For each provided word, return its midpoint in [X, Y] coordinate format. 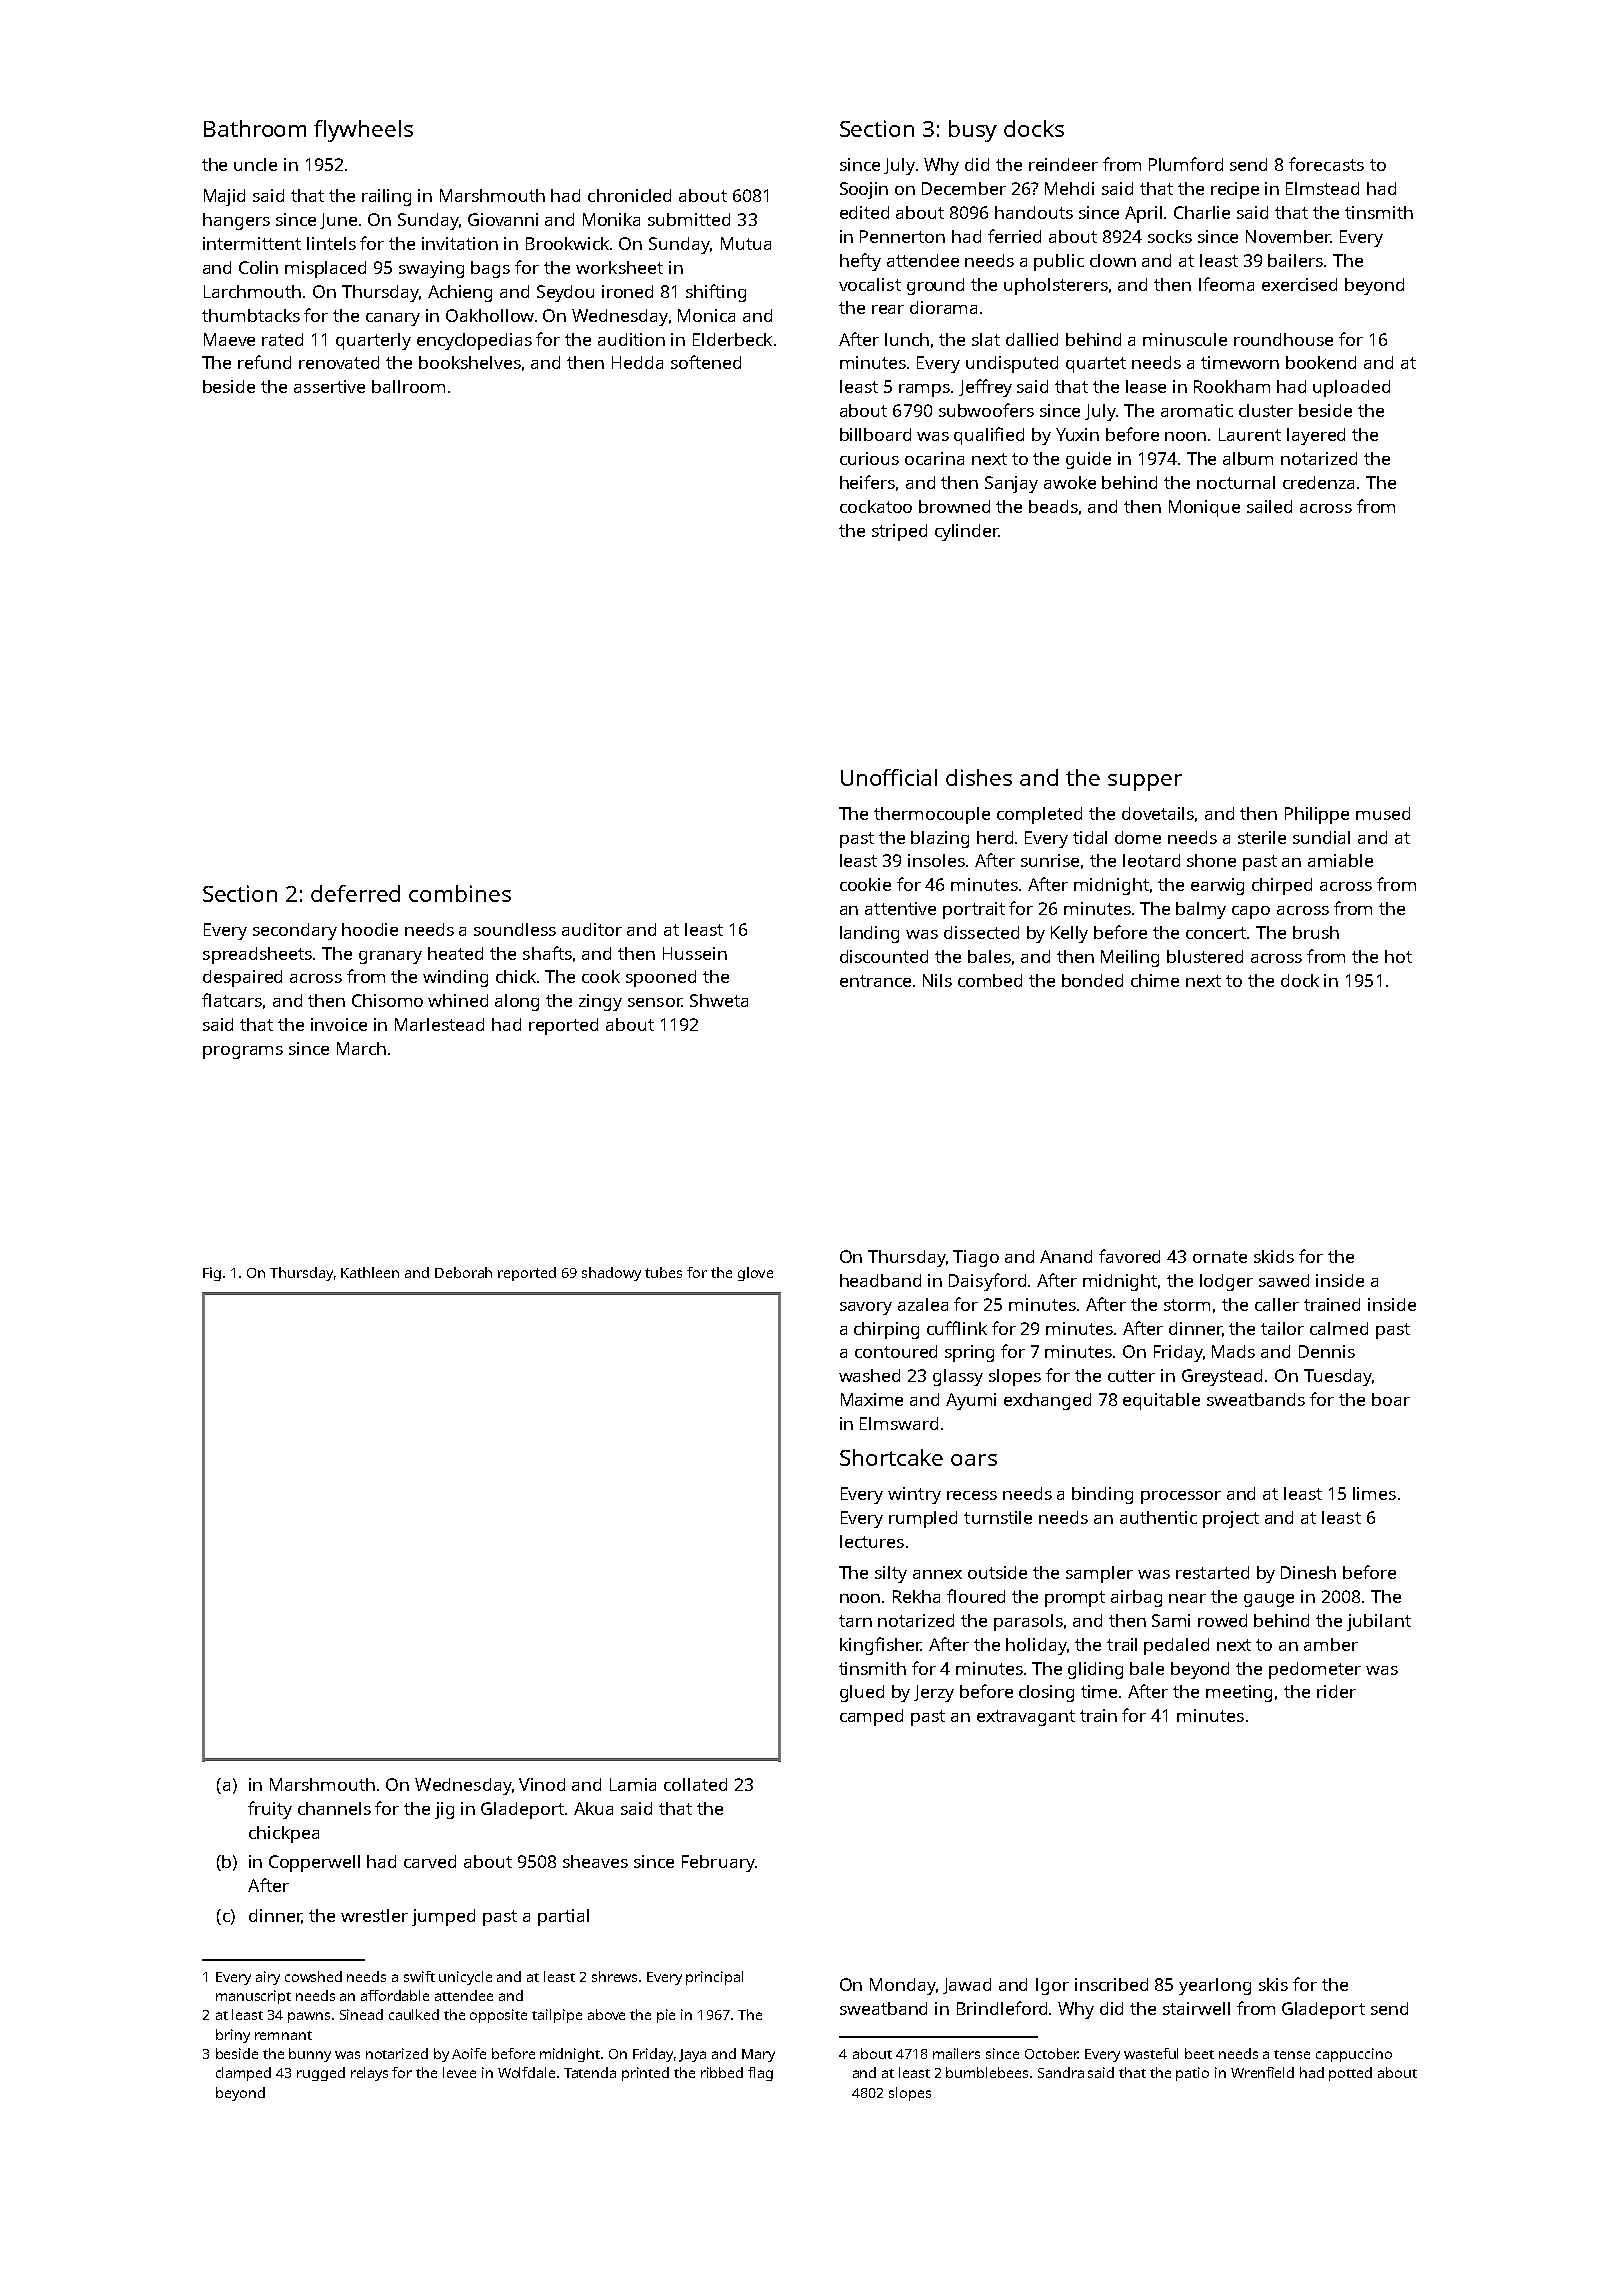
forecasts [1326, 164]
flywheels [363, 131]
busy [973, 131]
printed [645, 2074]
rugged [321, 2074]
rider [1336, 1691]
